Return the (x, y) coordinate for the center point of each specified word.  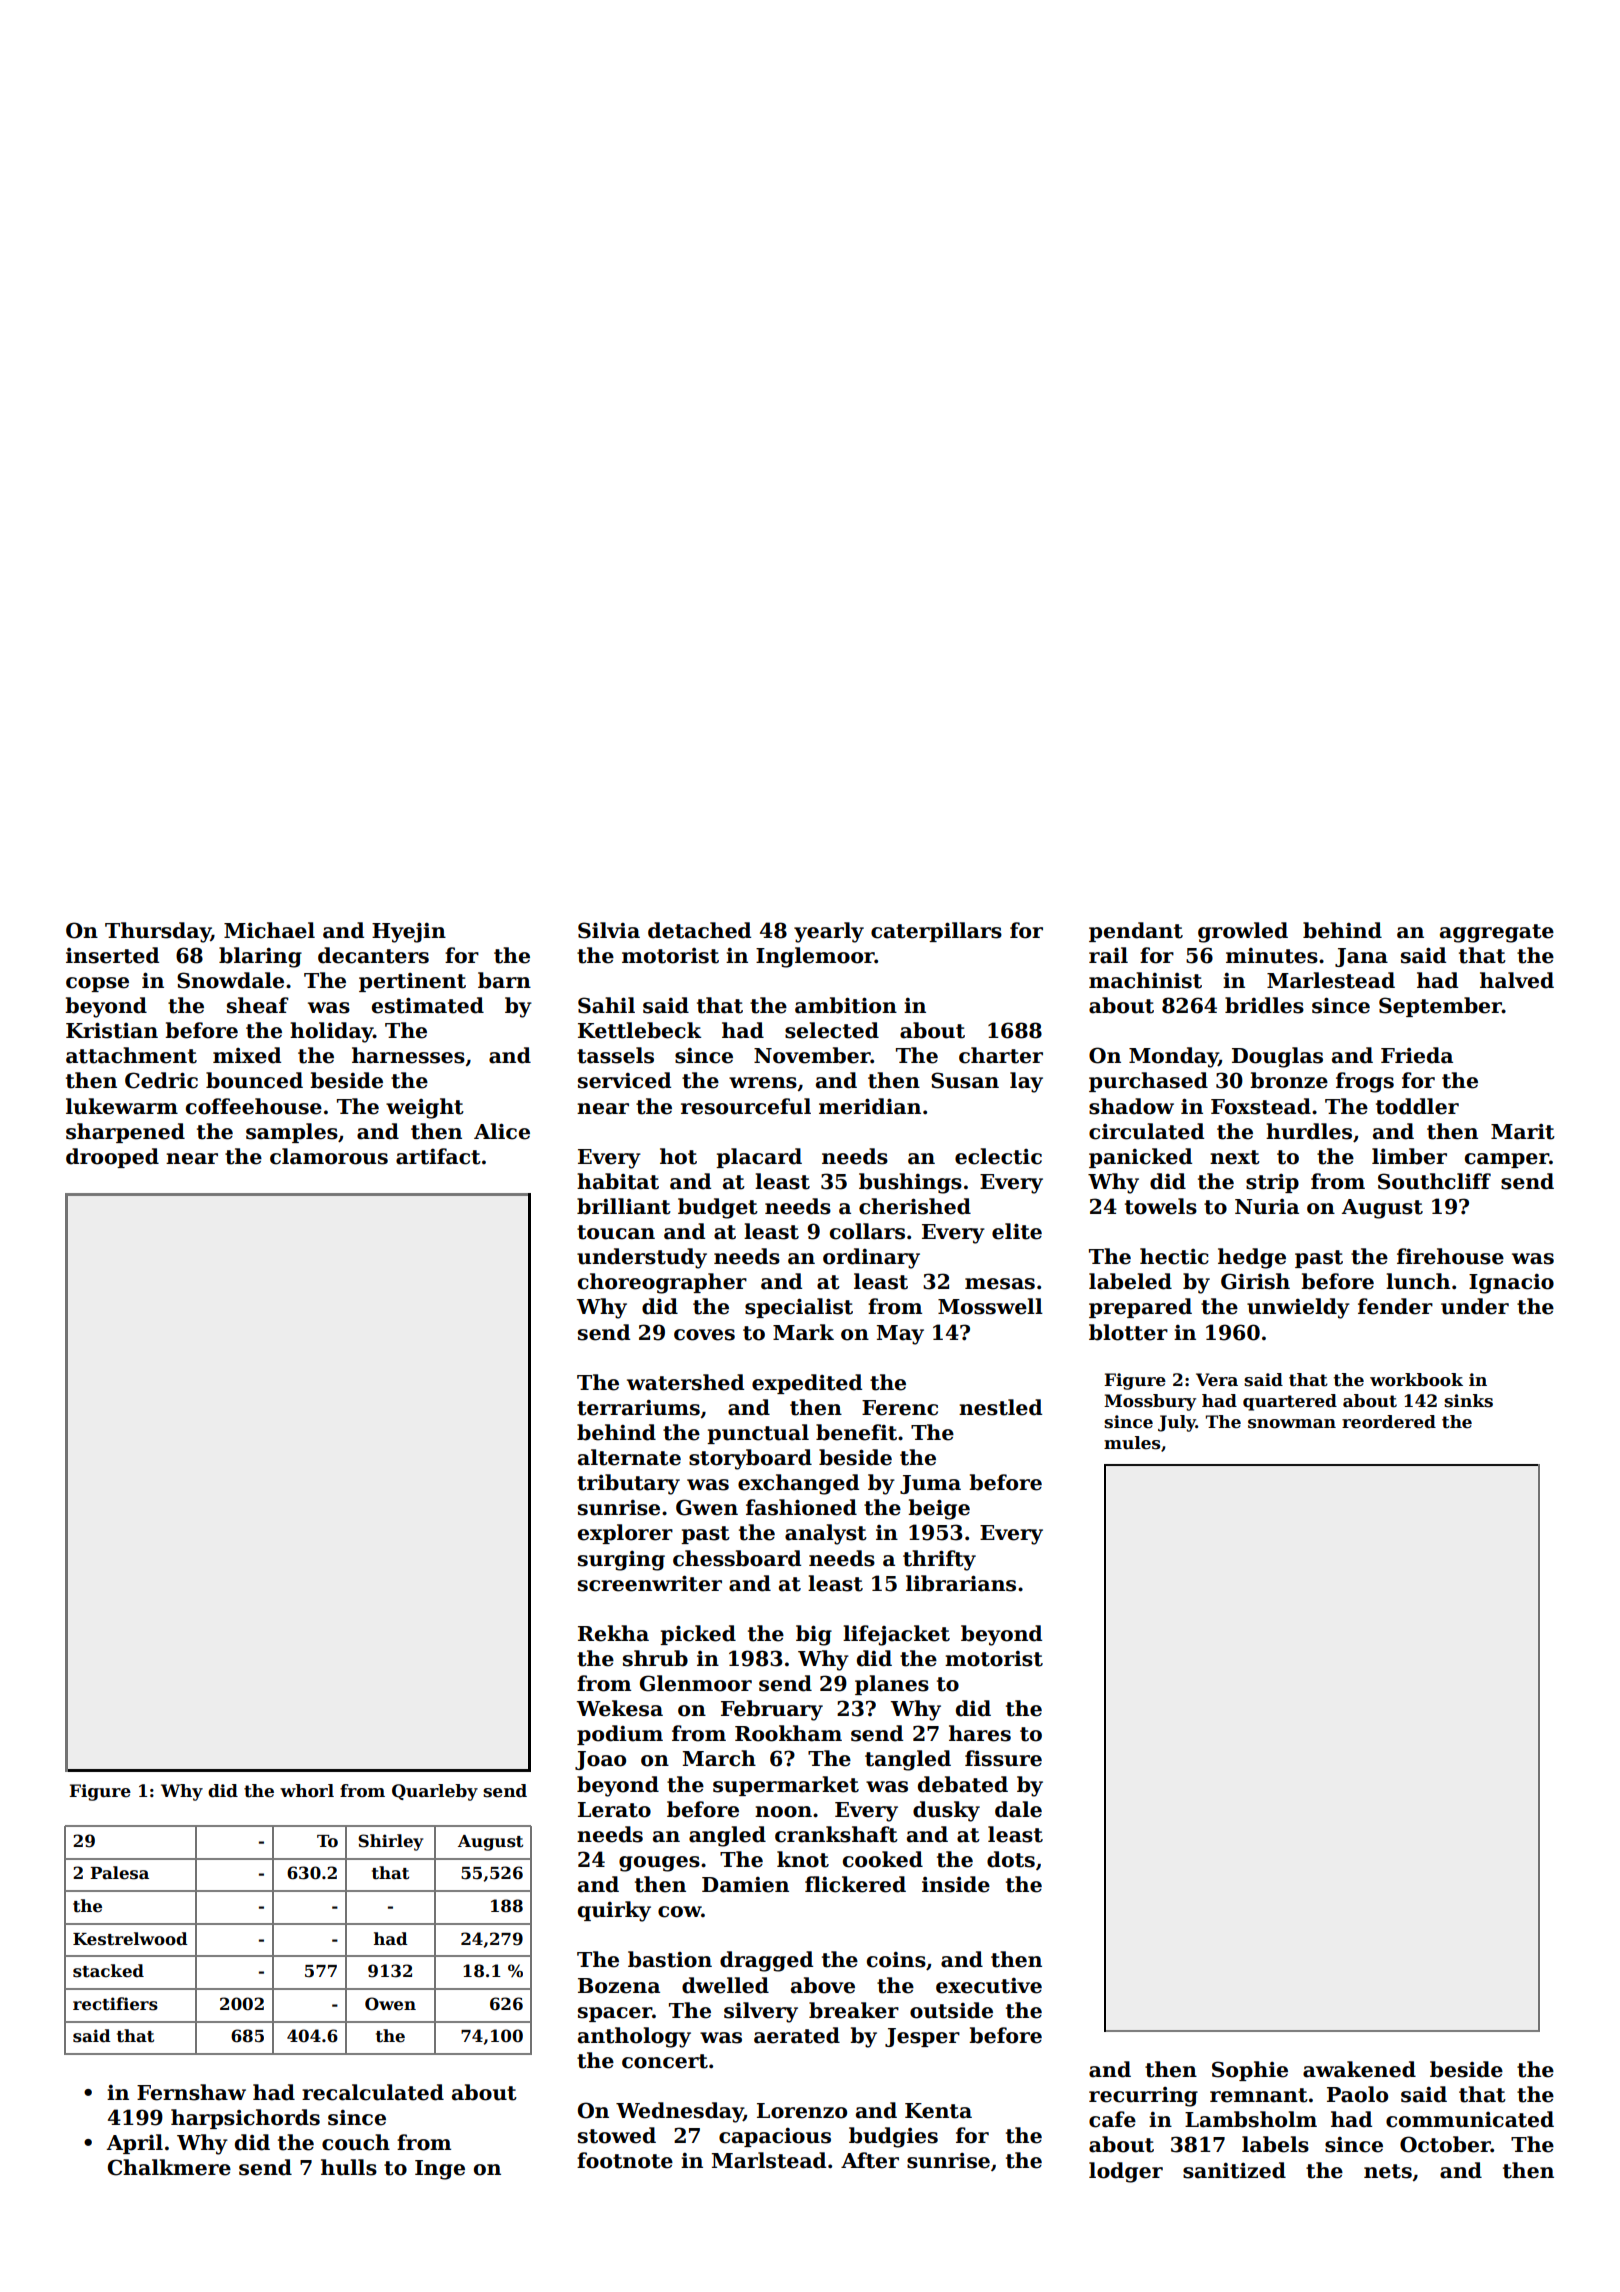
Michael (269, 930)
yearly (829, 932)
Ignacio (1511, 1283)
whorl (307, 1791)
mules (1132, 1443)
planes (892, 1685)
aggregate (1497, 933)
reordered (1389, 1422)
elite (1017, 1231)
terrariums (638, 1407)
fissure (1003, 1758)
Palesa (119, 1873)
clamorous (329, 1156)
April (135, 2144)
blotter (1128, 1332)
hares (980, 1733)
